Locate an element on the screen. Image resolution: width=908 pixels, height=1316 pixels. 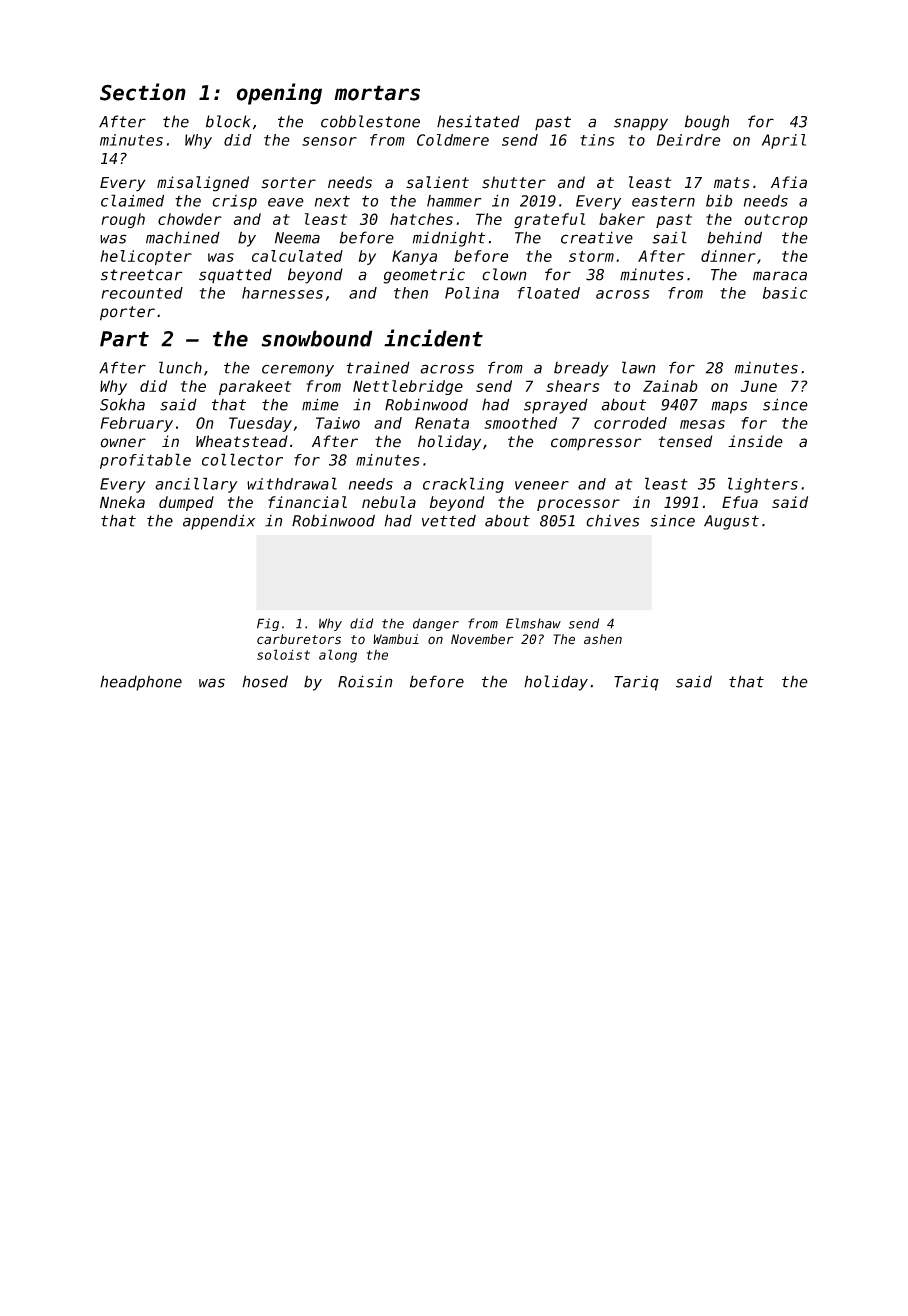
June is located at coordinates (759, 386).
